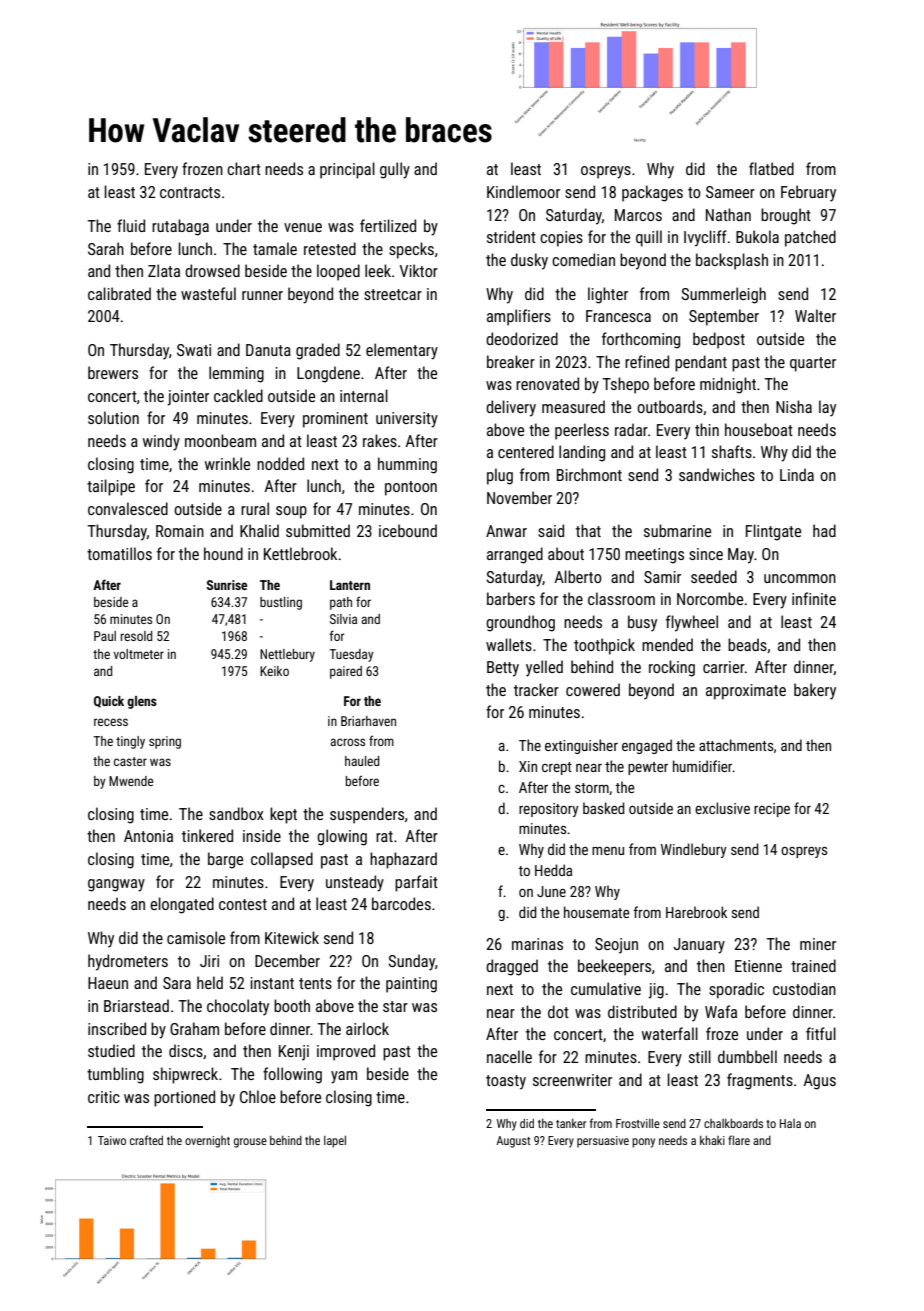  What do you see at coordinates (818, 944) in the image?
I see `miner` at bounding box center [818, 944].
